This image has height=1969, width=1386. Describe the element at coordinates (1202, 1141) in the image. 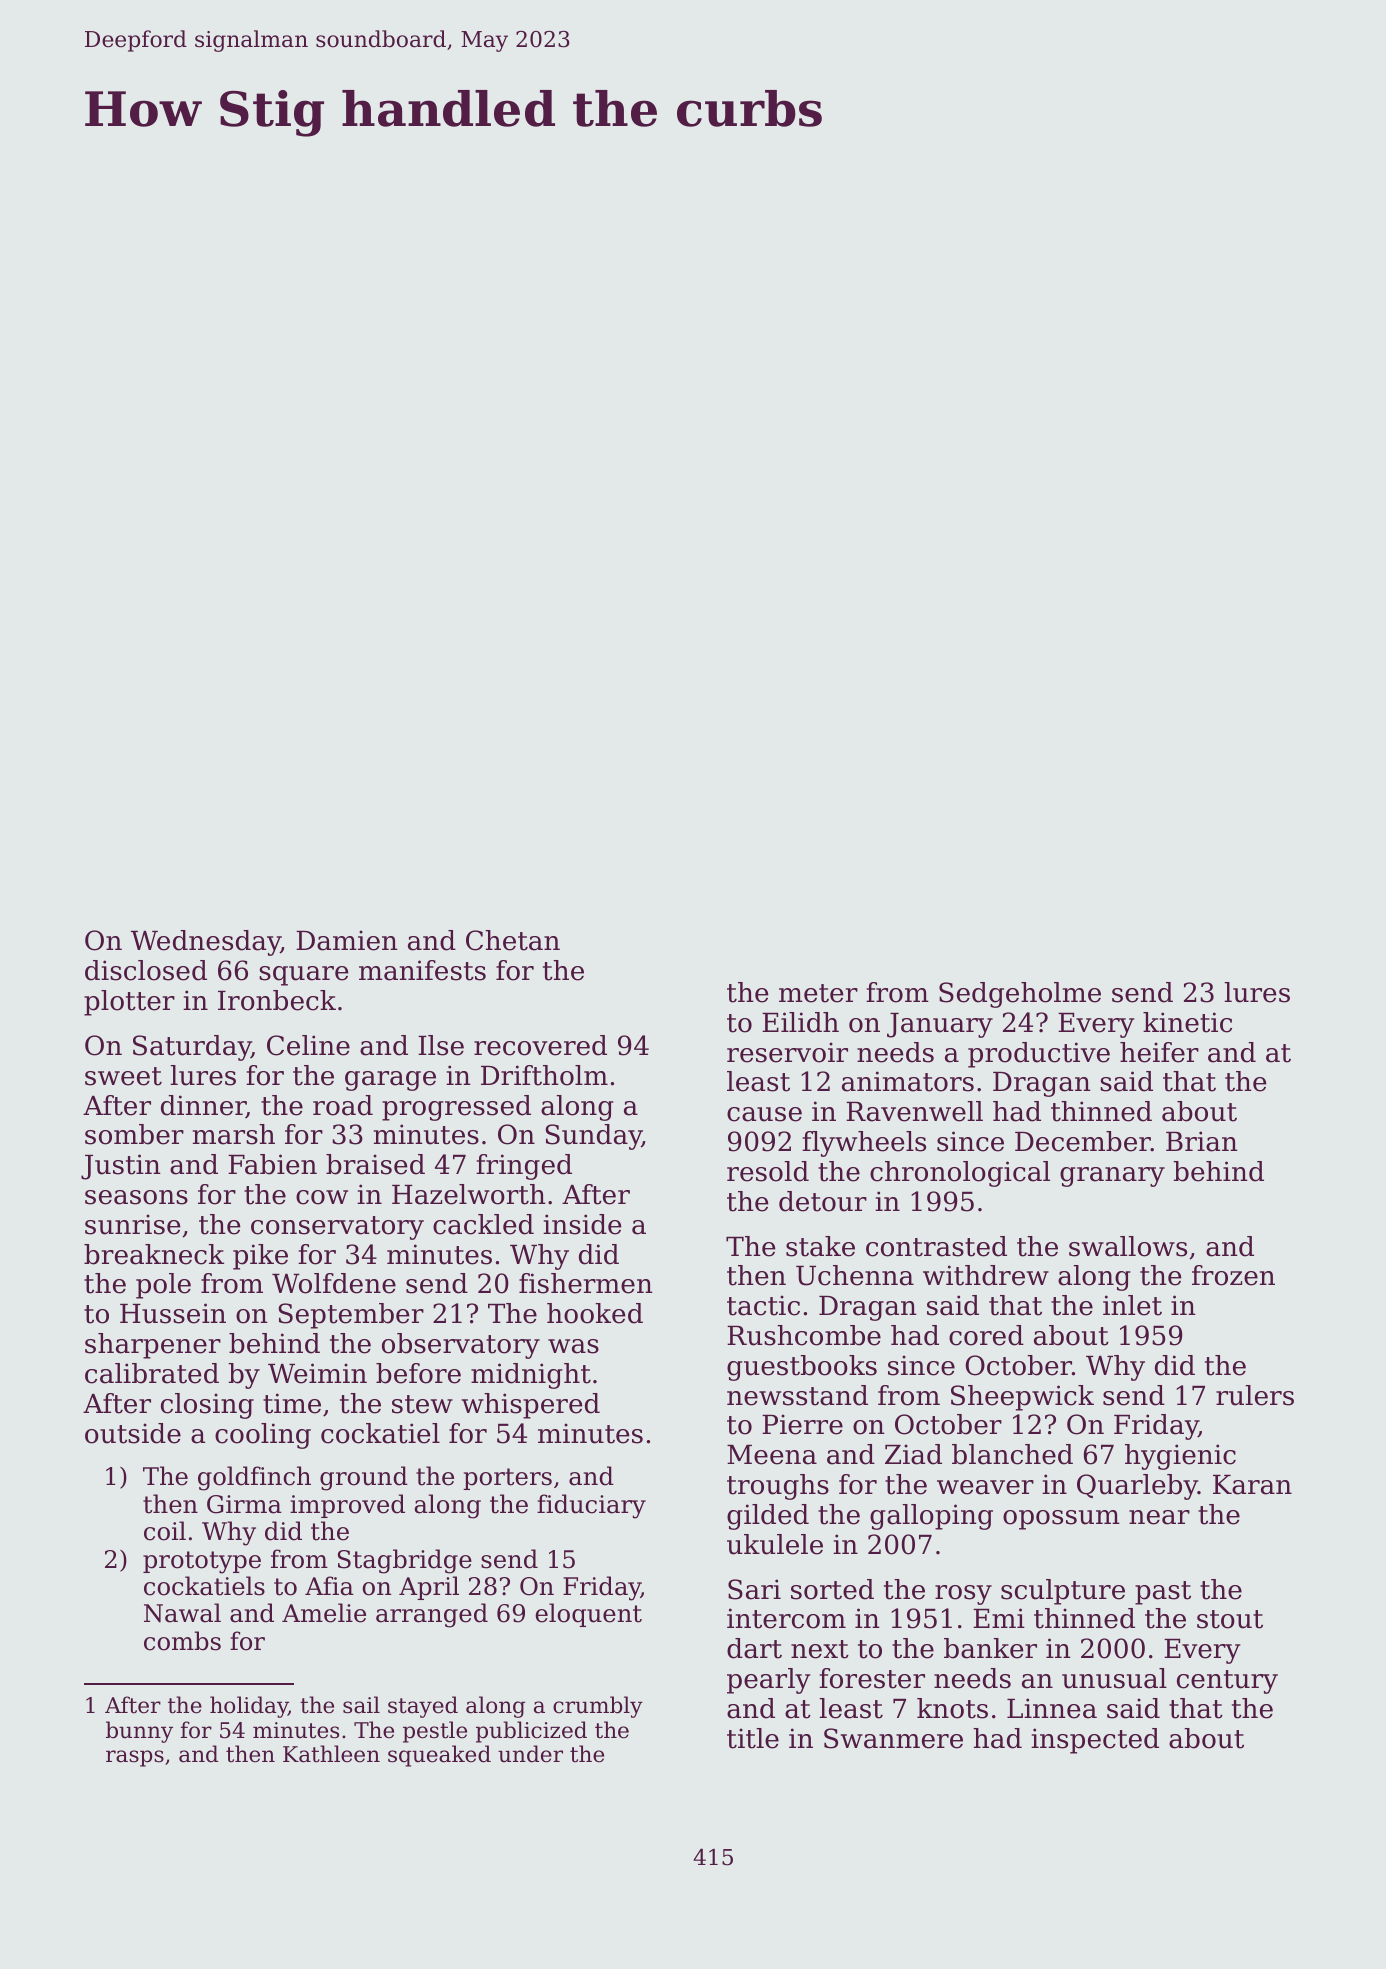

I see `Brian` at that location.
